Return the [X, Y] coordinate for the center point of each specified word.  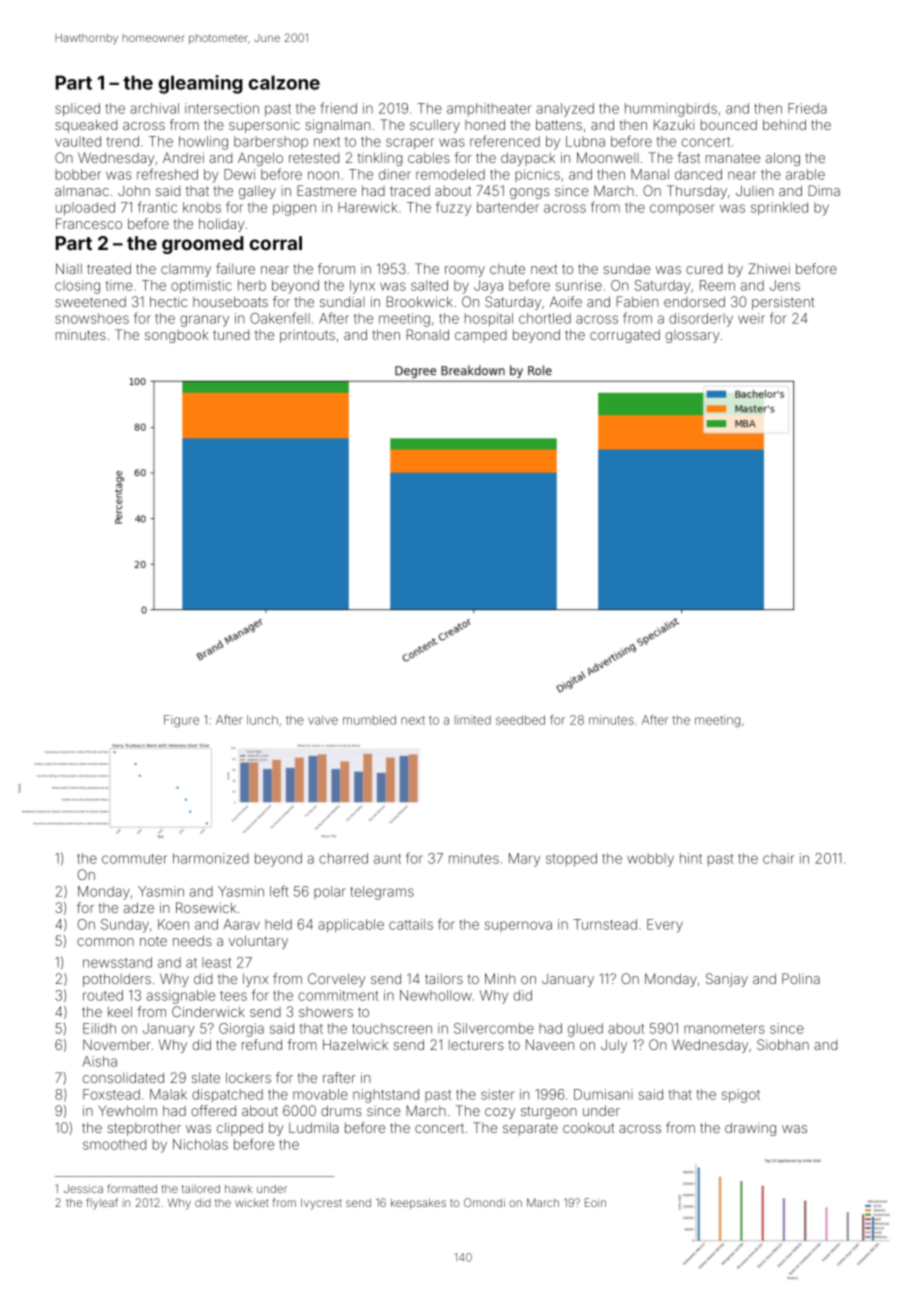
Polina [801, 978]
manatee [733, 158]
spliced [77, 110]
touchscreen [392, 1028]
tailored [201, 1188]
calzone [284, 82]
